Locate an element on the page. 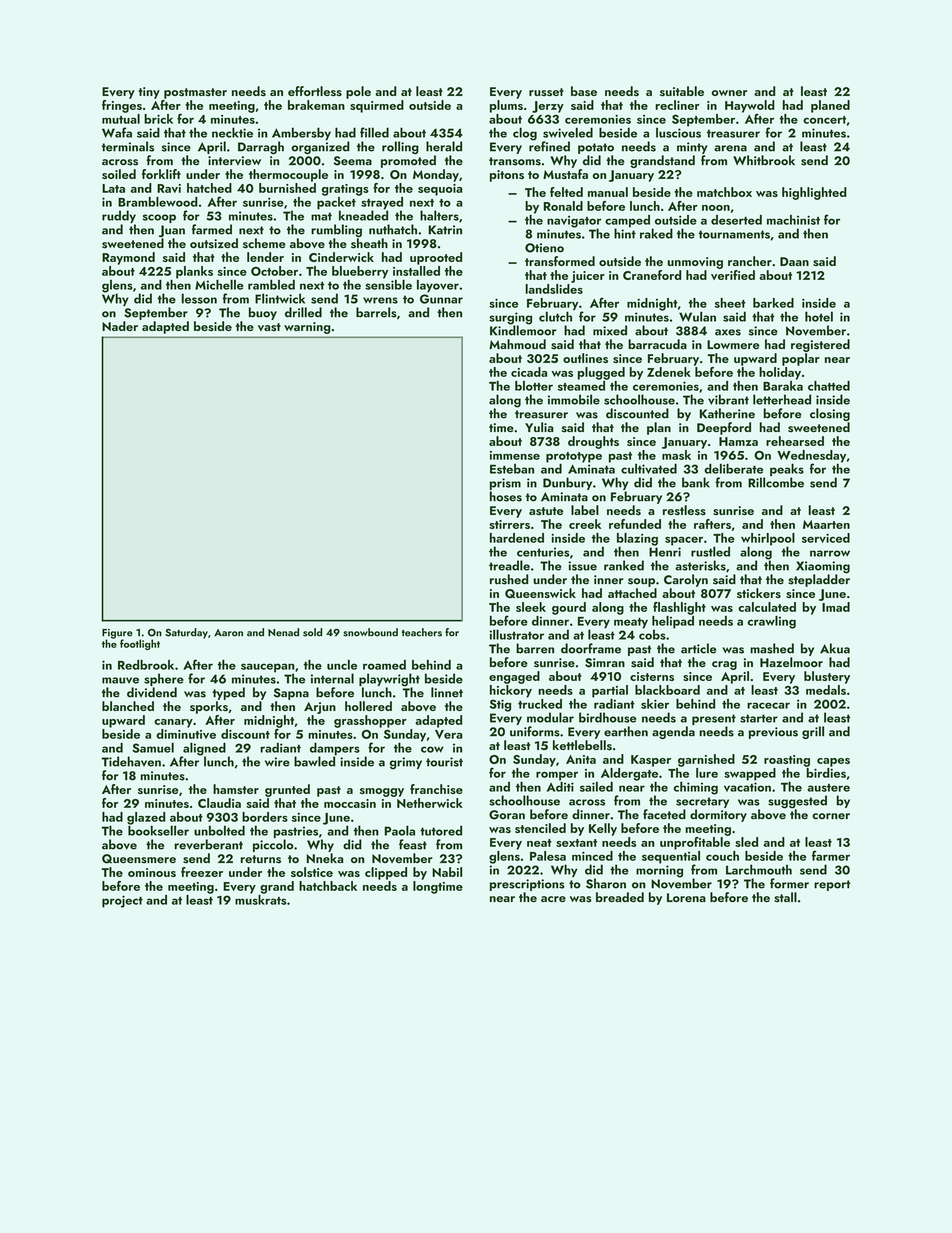  rehearsed is located at coordinates (795, 441).
